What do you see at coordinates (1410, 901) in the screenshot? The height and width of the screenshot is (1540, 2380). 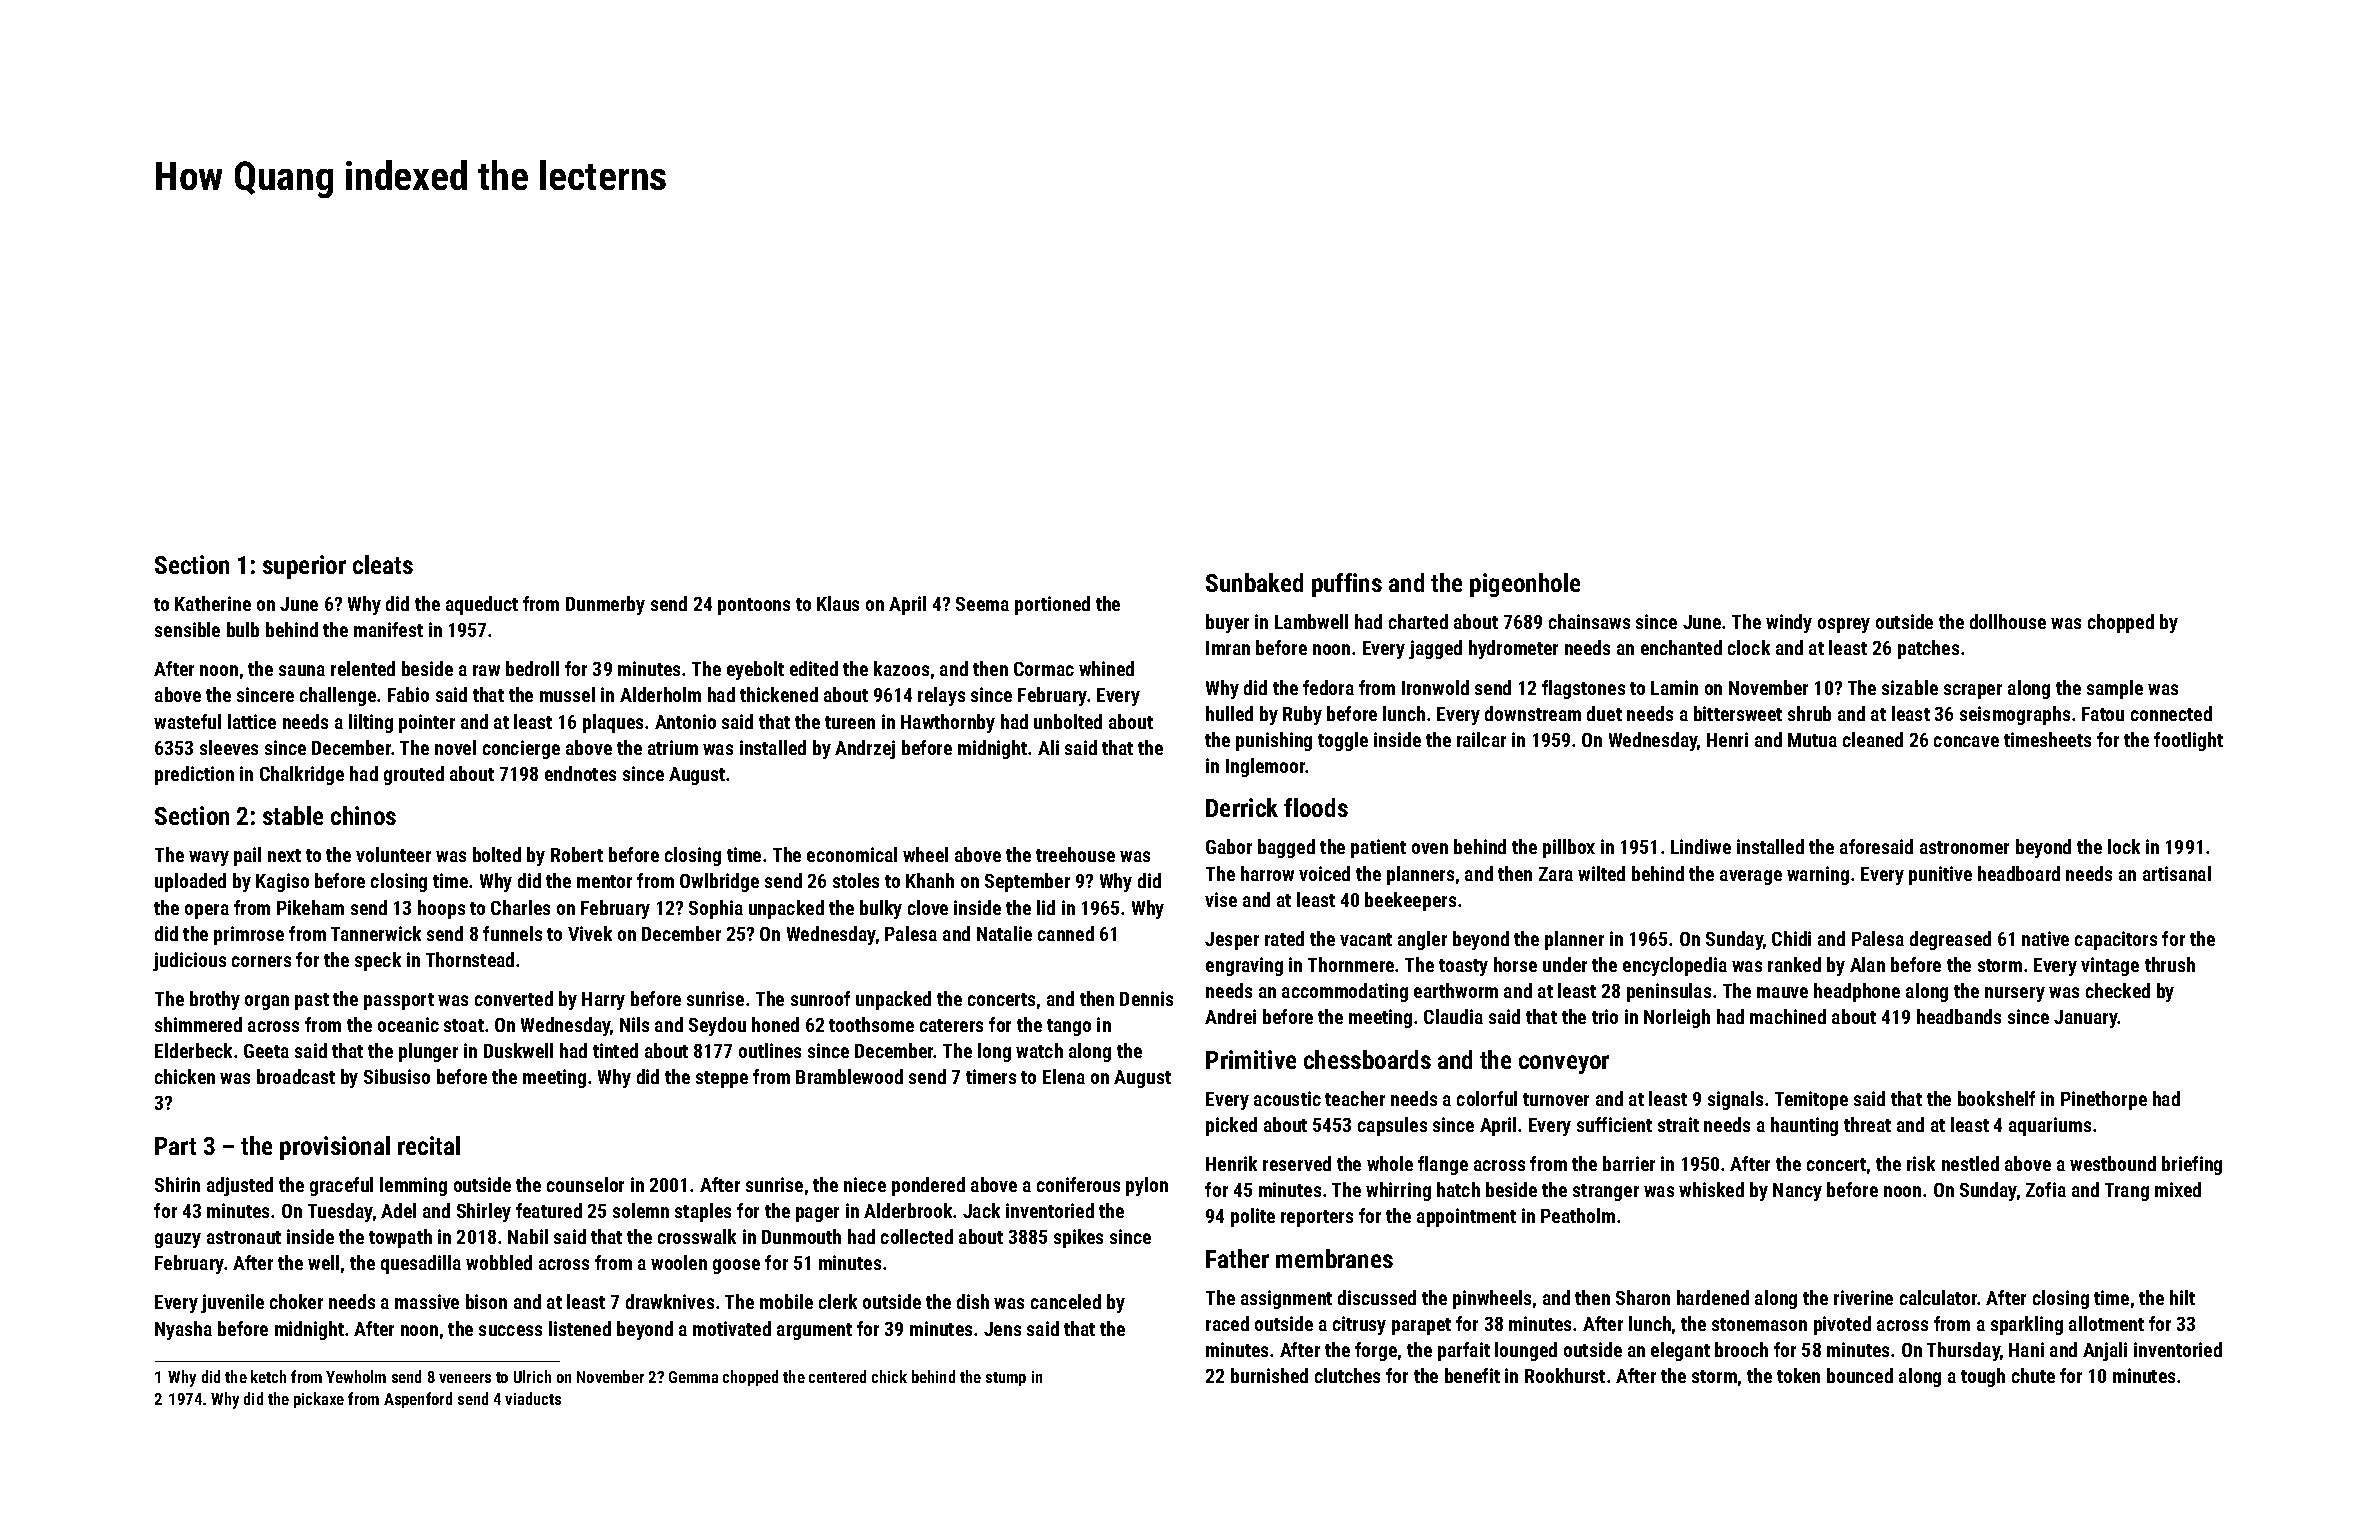 I see `beekeepers` at bounding box center [1410, 901].
